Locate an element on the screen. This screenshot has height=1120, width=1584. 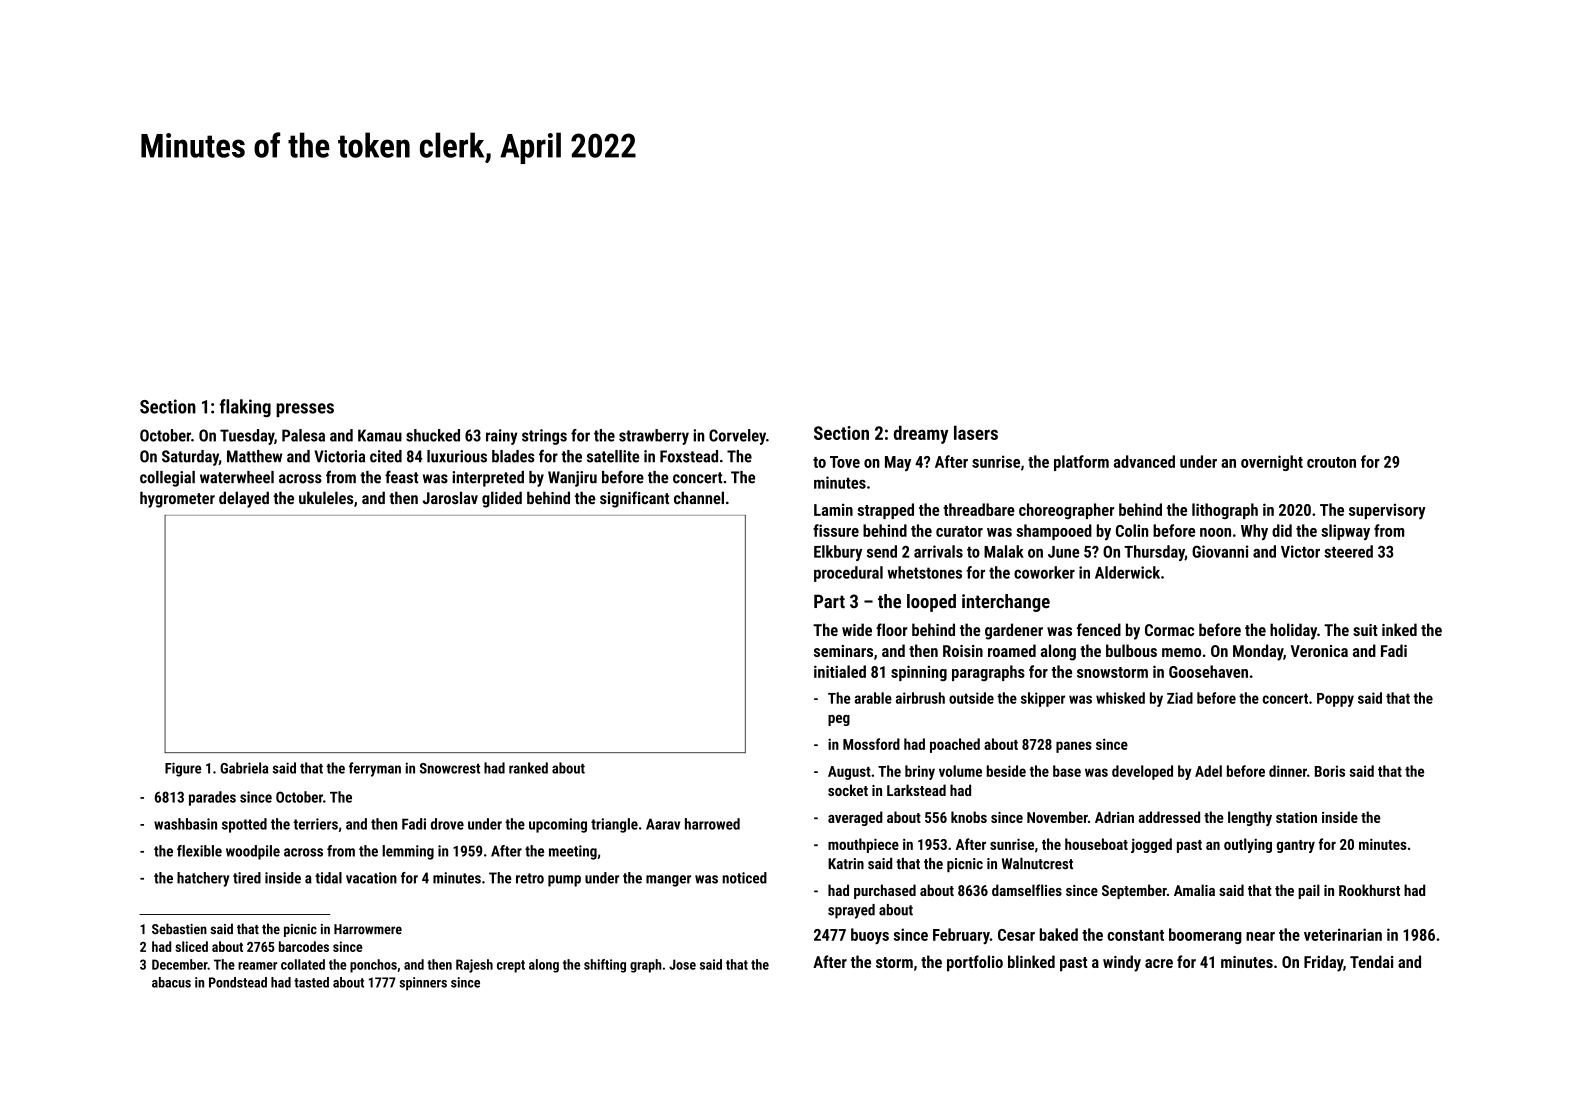
panes is located at coordinates (1074, 747).
